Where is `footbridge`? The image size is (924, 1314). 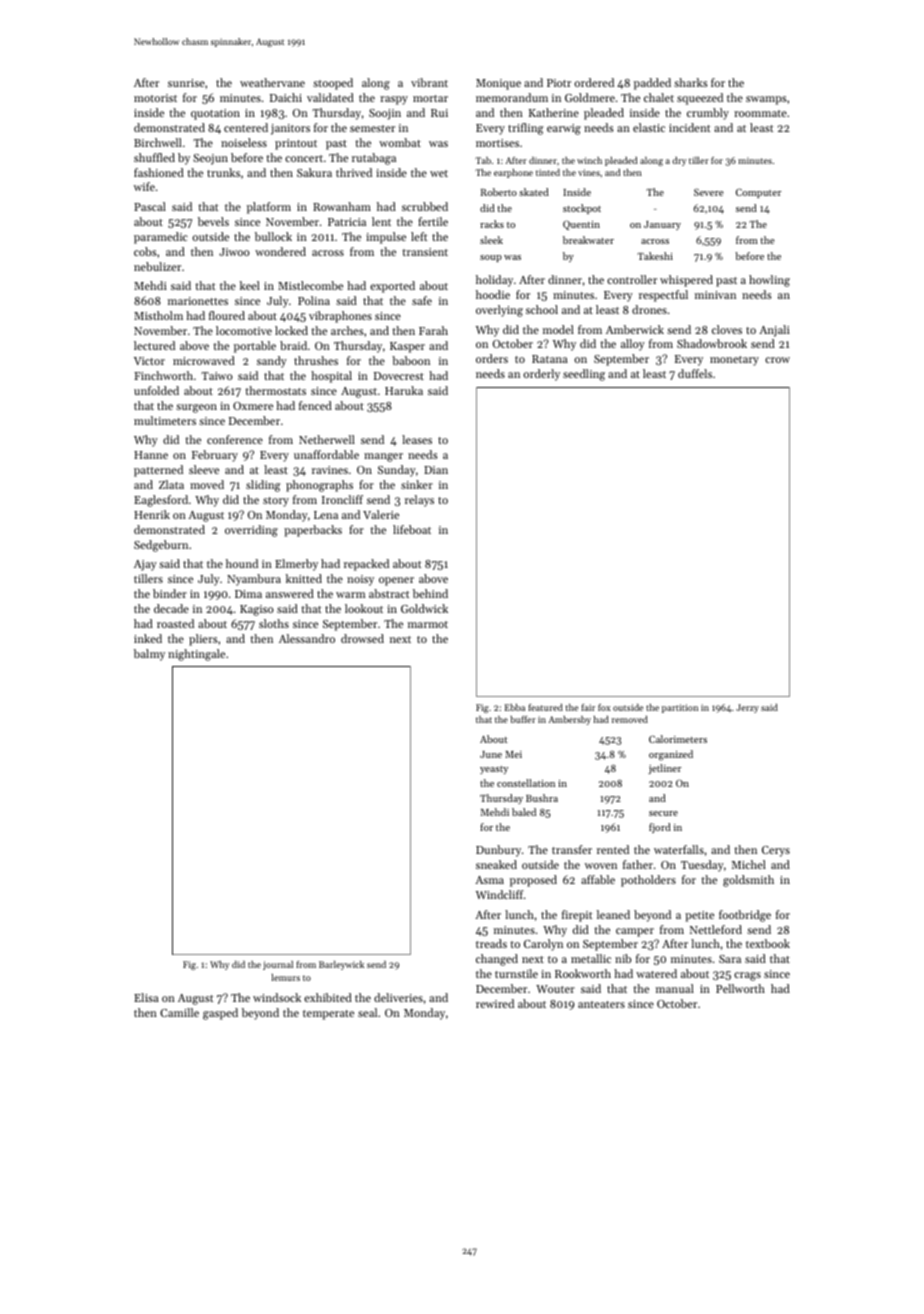
footbridge is located at coordinates (745, 916).
